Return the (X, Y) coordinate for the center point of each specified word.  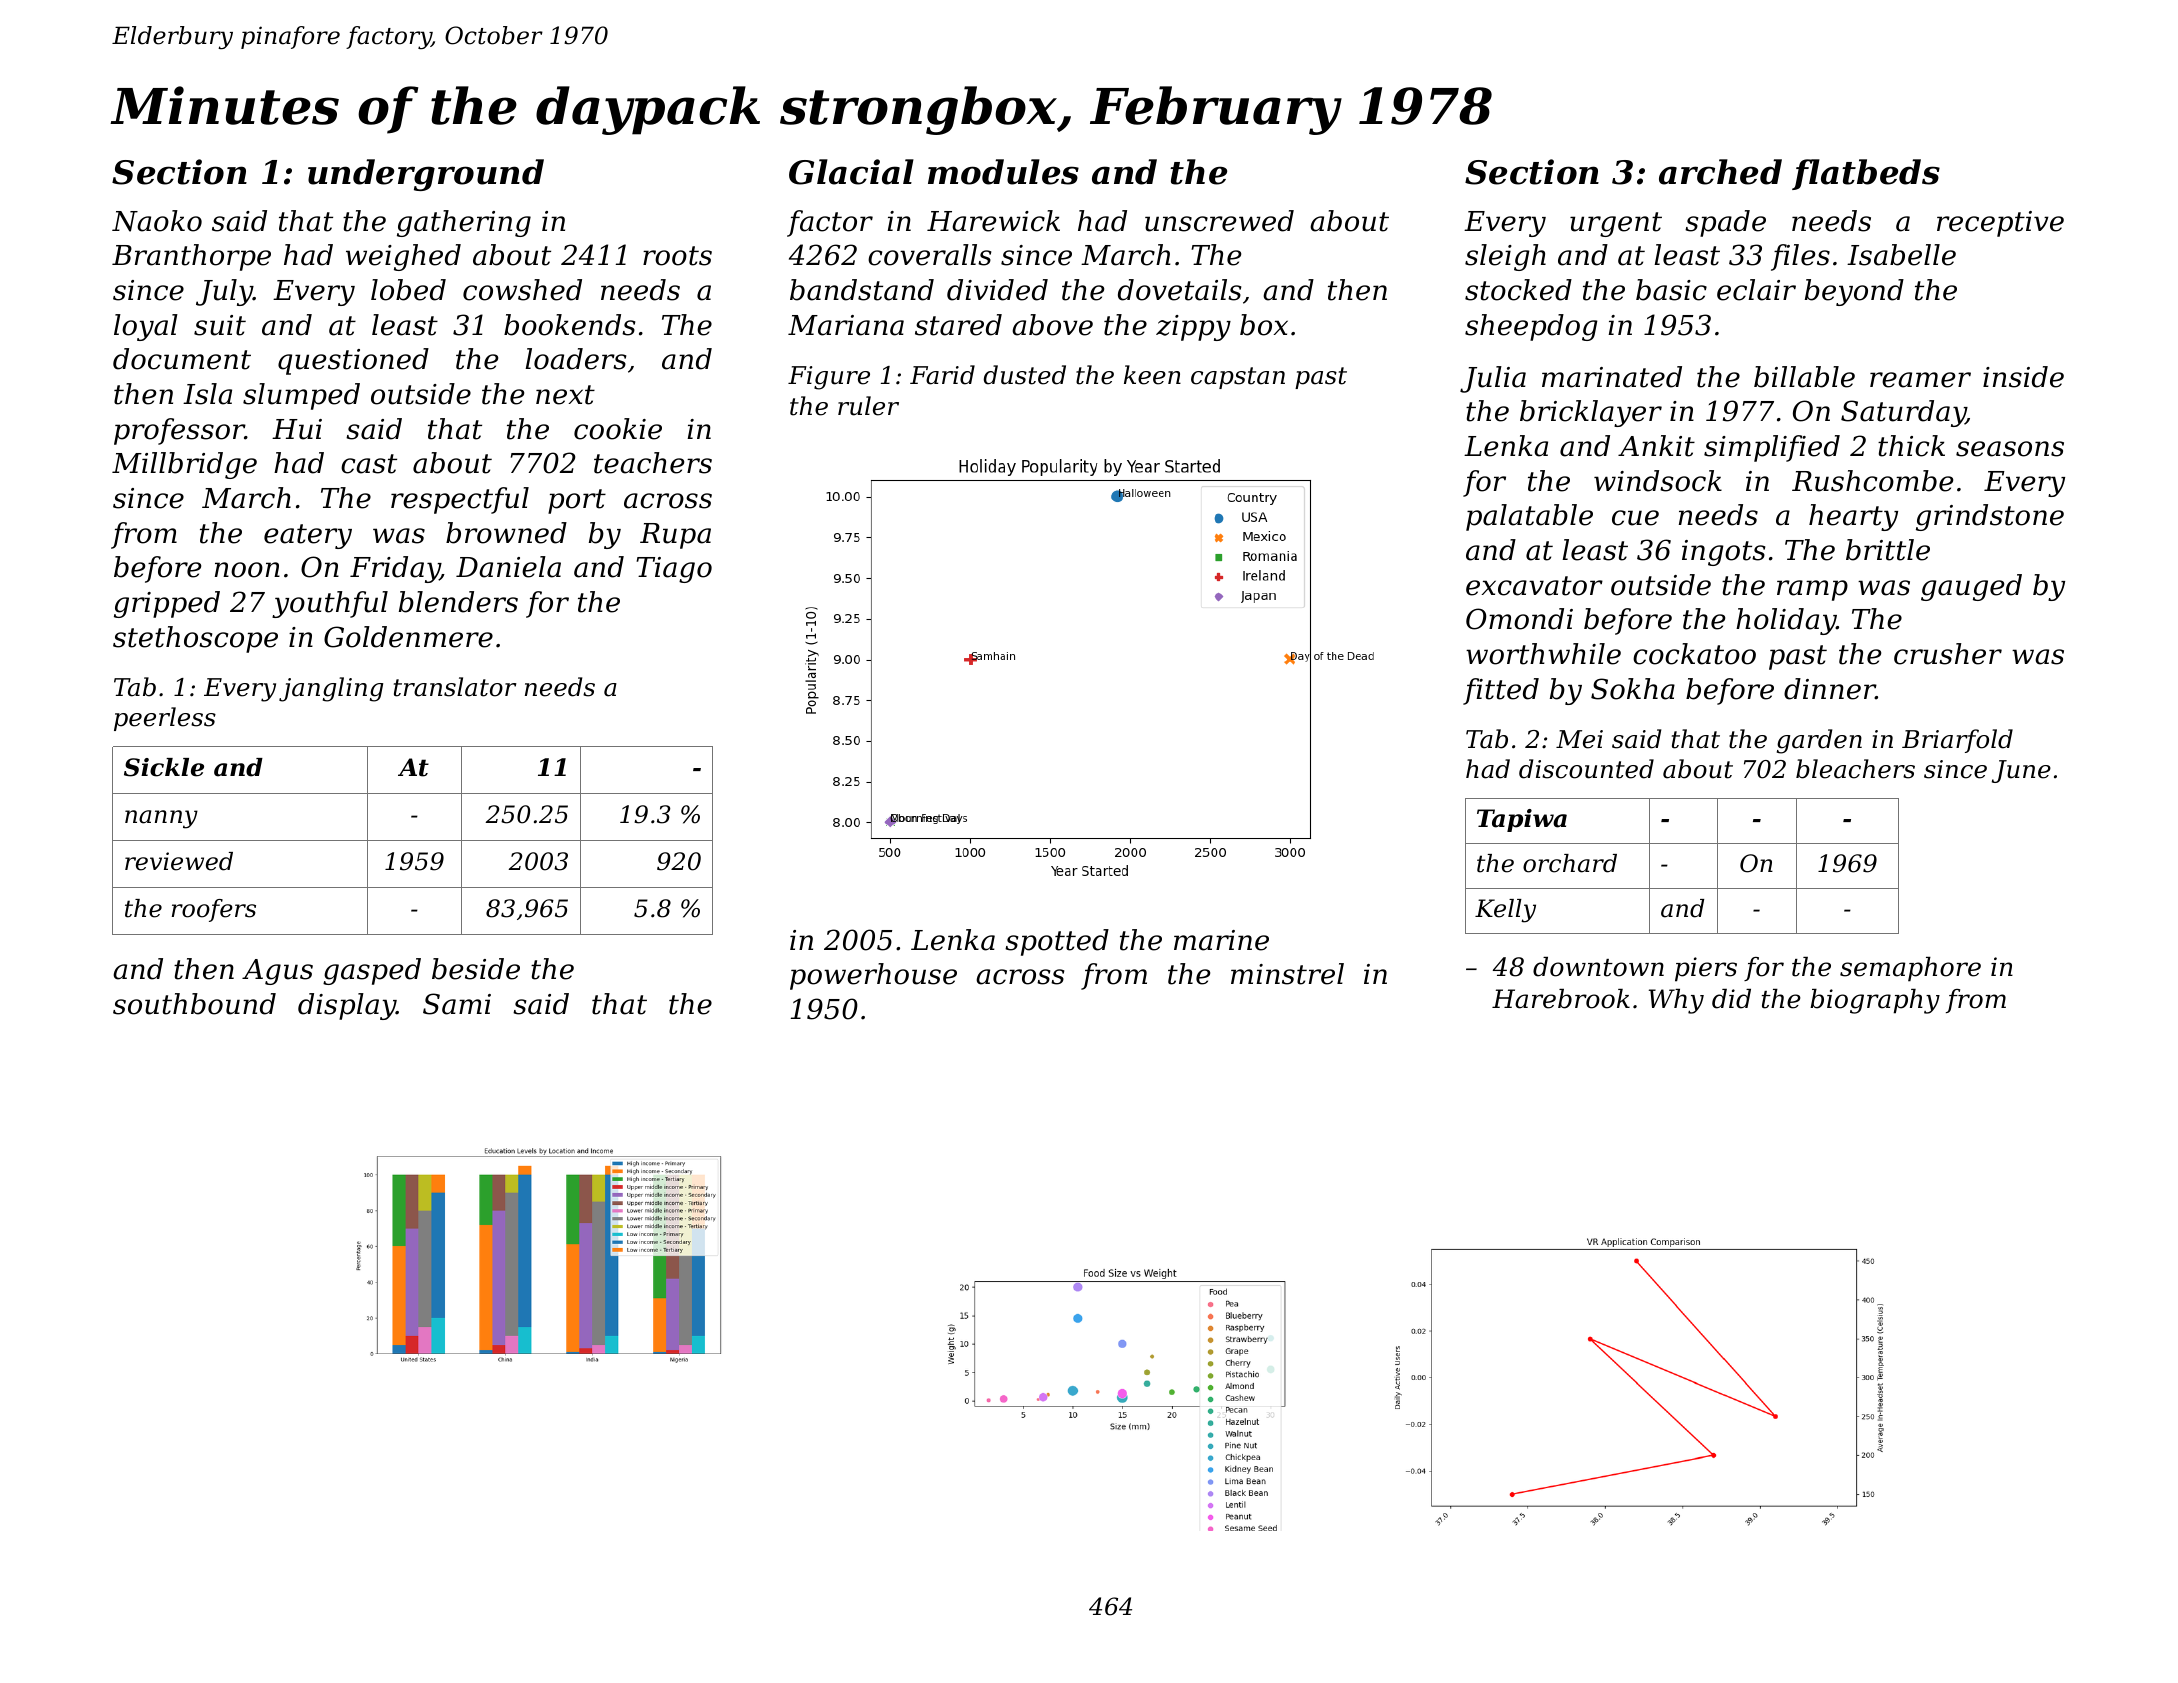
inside (2023, 377)
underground (426, 175)
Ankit (1656, 446)
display (347, 1006)
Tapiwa (1522, 820)
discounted (1586, 769)
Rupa (675, 536)
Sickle (164, 767)
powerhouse (873, 976)
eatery (308, 536)
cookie (618, 429)
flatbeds (1866, 174)
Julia (1493, 379)
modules (1003, 172)
